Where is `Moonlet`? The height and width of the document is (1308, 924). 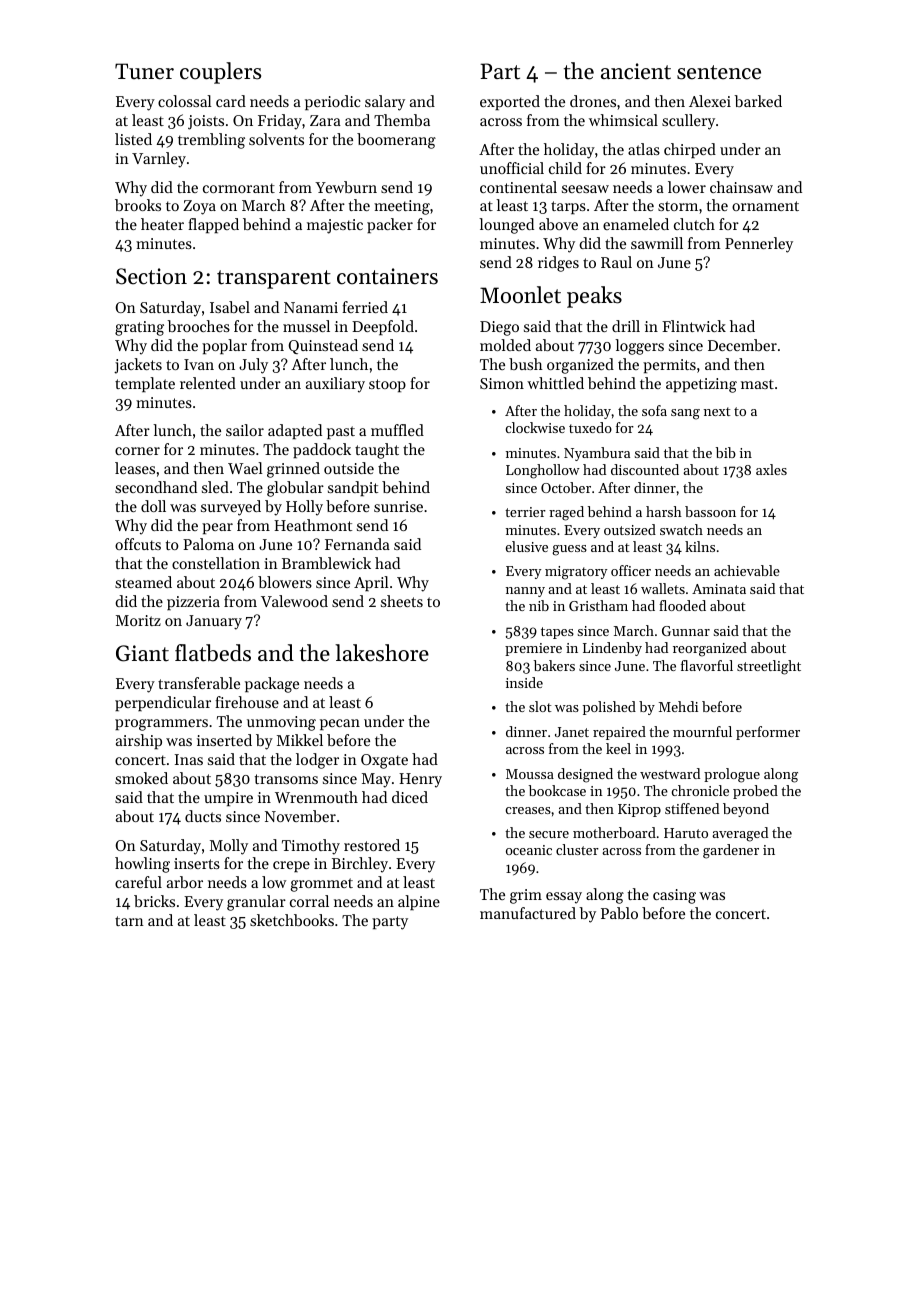
Moonlet is located at coordinates (520, 295).
